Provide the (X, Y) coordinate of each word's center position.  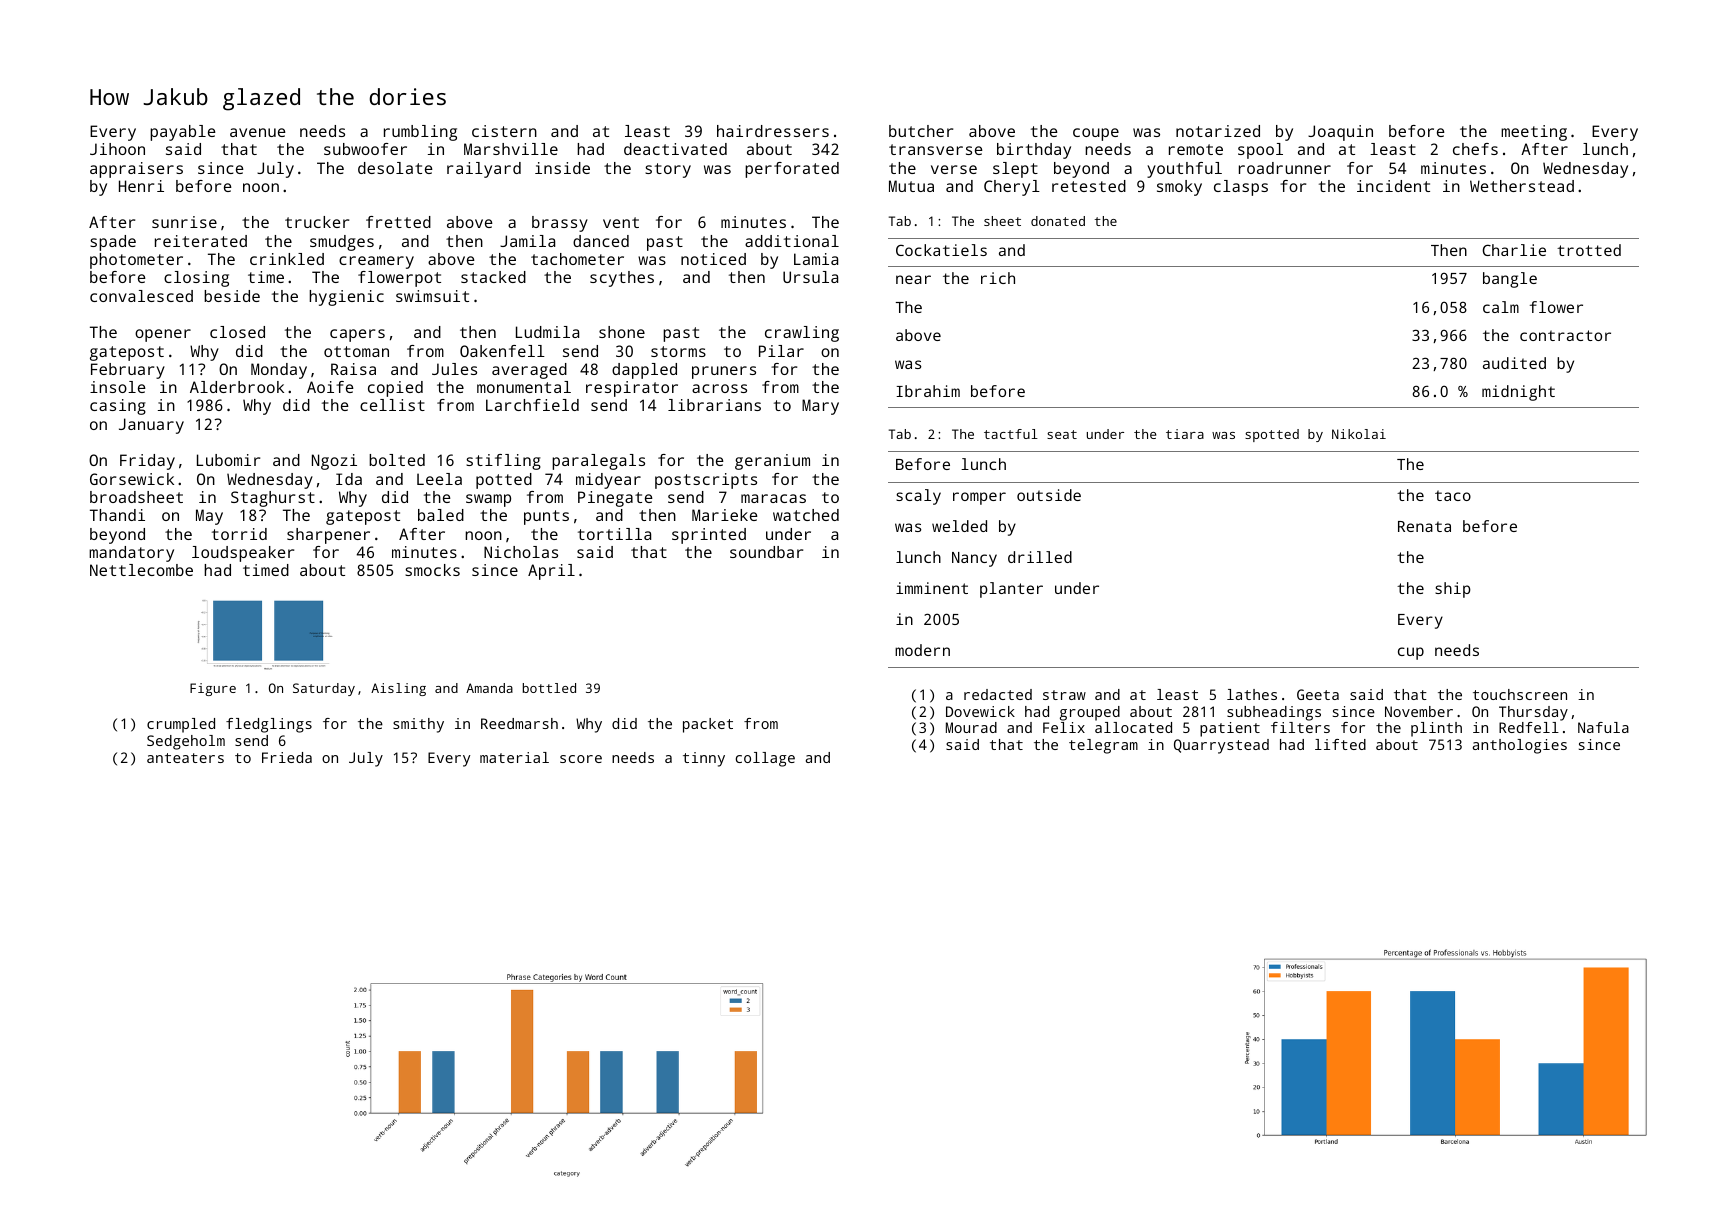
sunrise (184, 222)
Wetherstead (1522, 186)
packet (708, 725)
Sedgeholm (186, 742)
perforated (792, 170)
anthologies (1520, 746)
